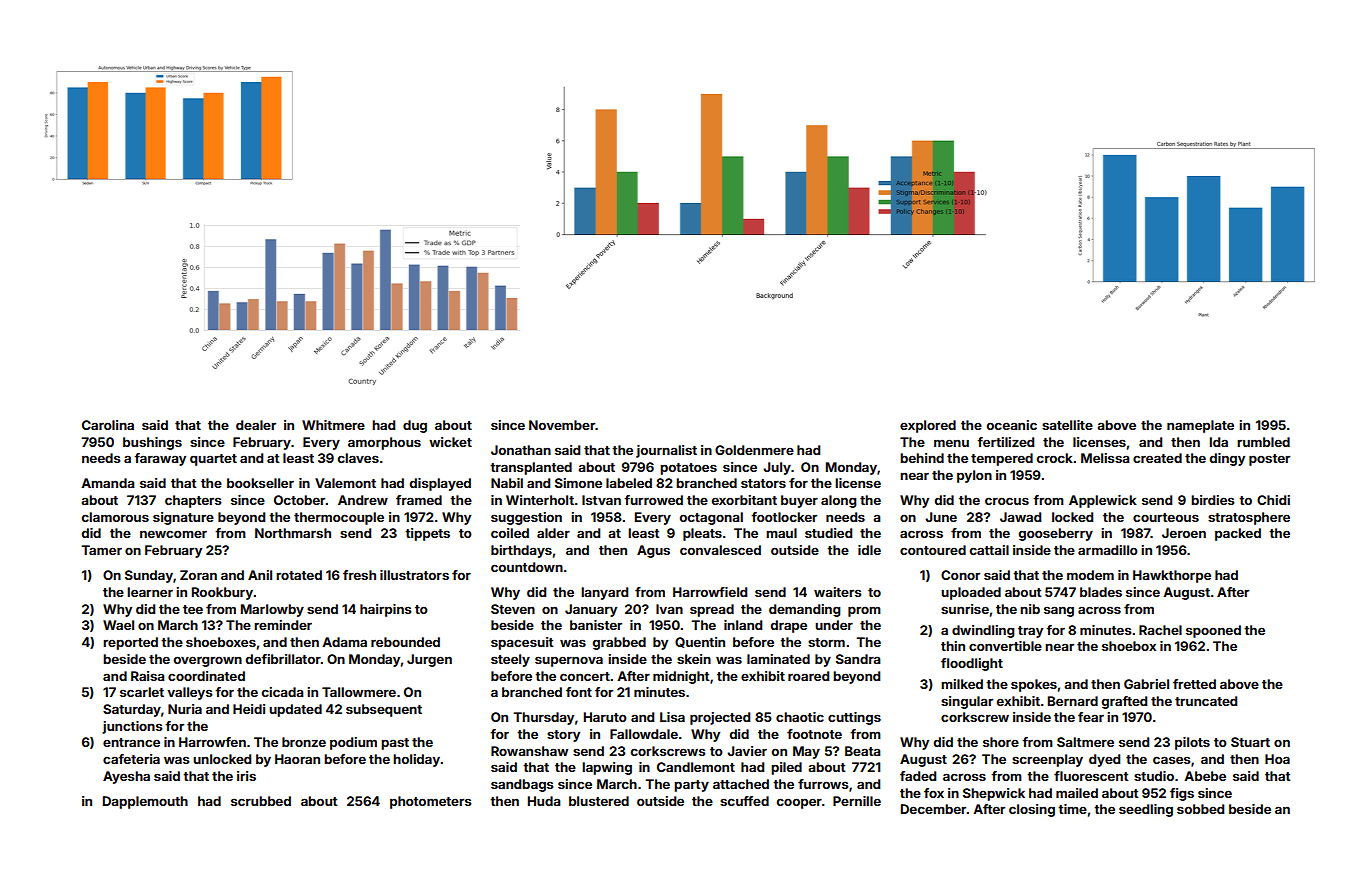 The image size is (1372, 887). I want to click on explored, so click(928, 426).
